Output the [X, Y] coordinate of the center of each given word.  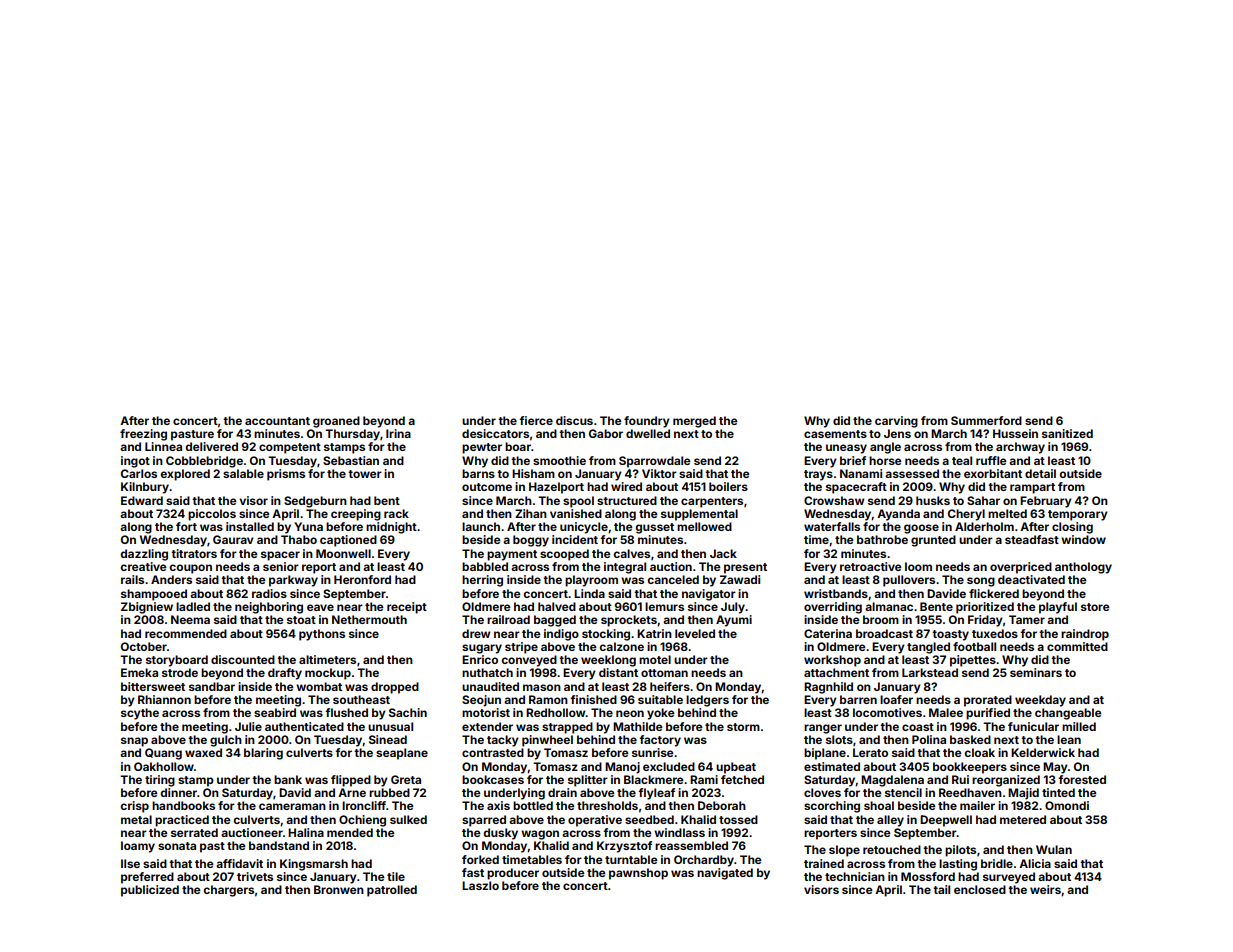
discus [574, 420]
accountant [277, 421]
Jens [897, 433]
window [1083, 539]
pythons [322, 635]
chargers [228, 891]
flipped [351, 781]
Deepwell [946, 821]
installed [250, 526]
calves [631, 553]
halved [557, 606]
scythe [140, 714]
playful [1058, 608]
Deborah [722, 805]
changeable [1068, 714]
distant [618, 672]
